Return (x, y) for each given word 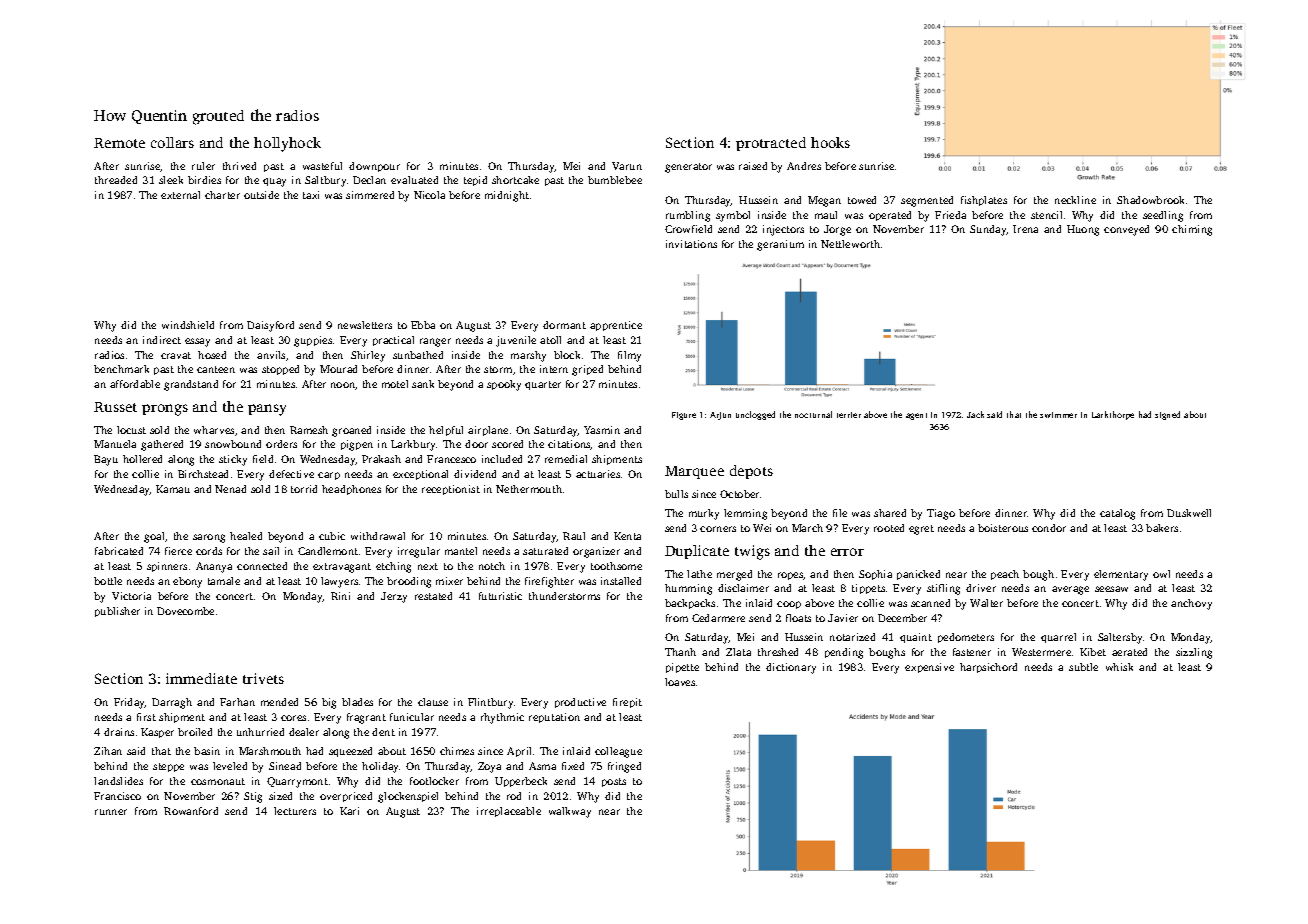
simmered (370, 195)
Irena (1025, 229)
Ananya (214, 567)
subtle (1083, 667)
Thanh (680, 652)
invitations (691, 244)
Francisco (117, 796)
